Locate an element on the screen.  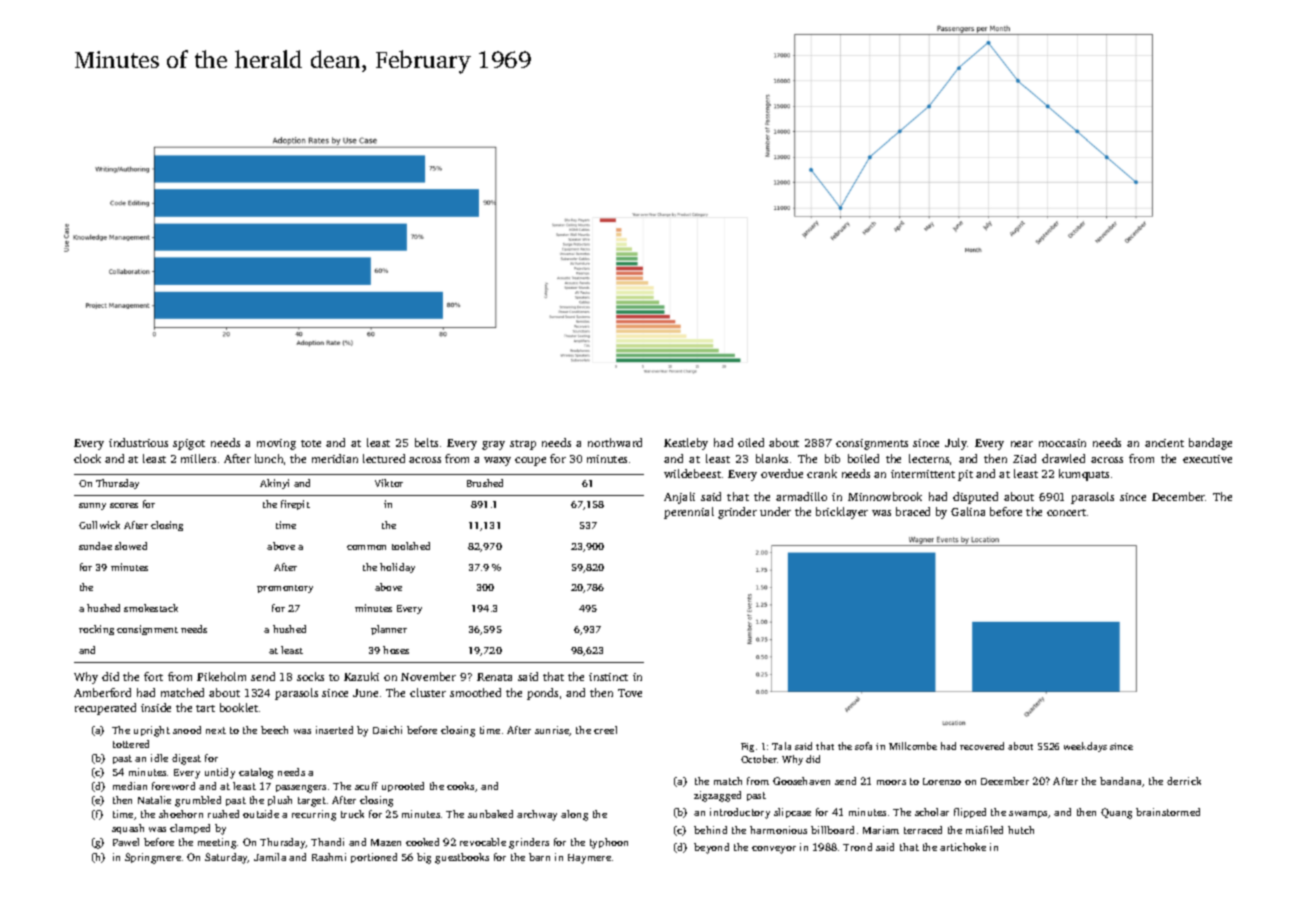
belts is located at coordinates (426, 442).
